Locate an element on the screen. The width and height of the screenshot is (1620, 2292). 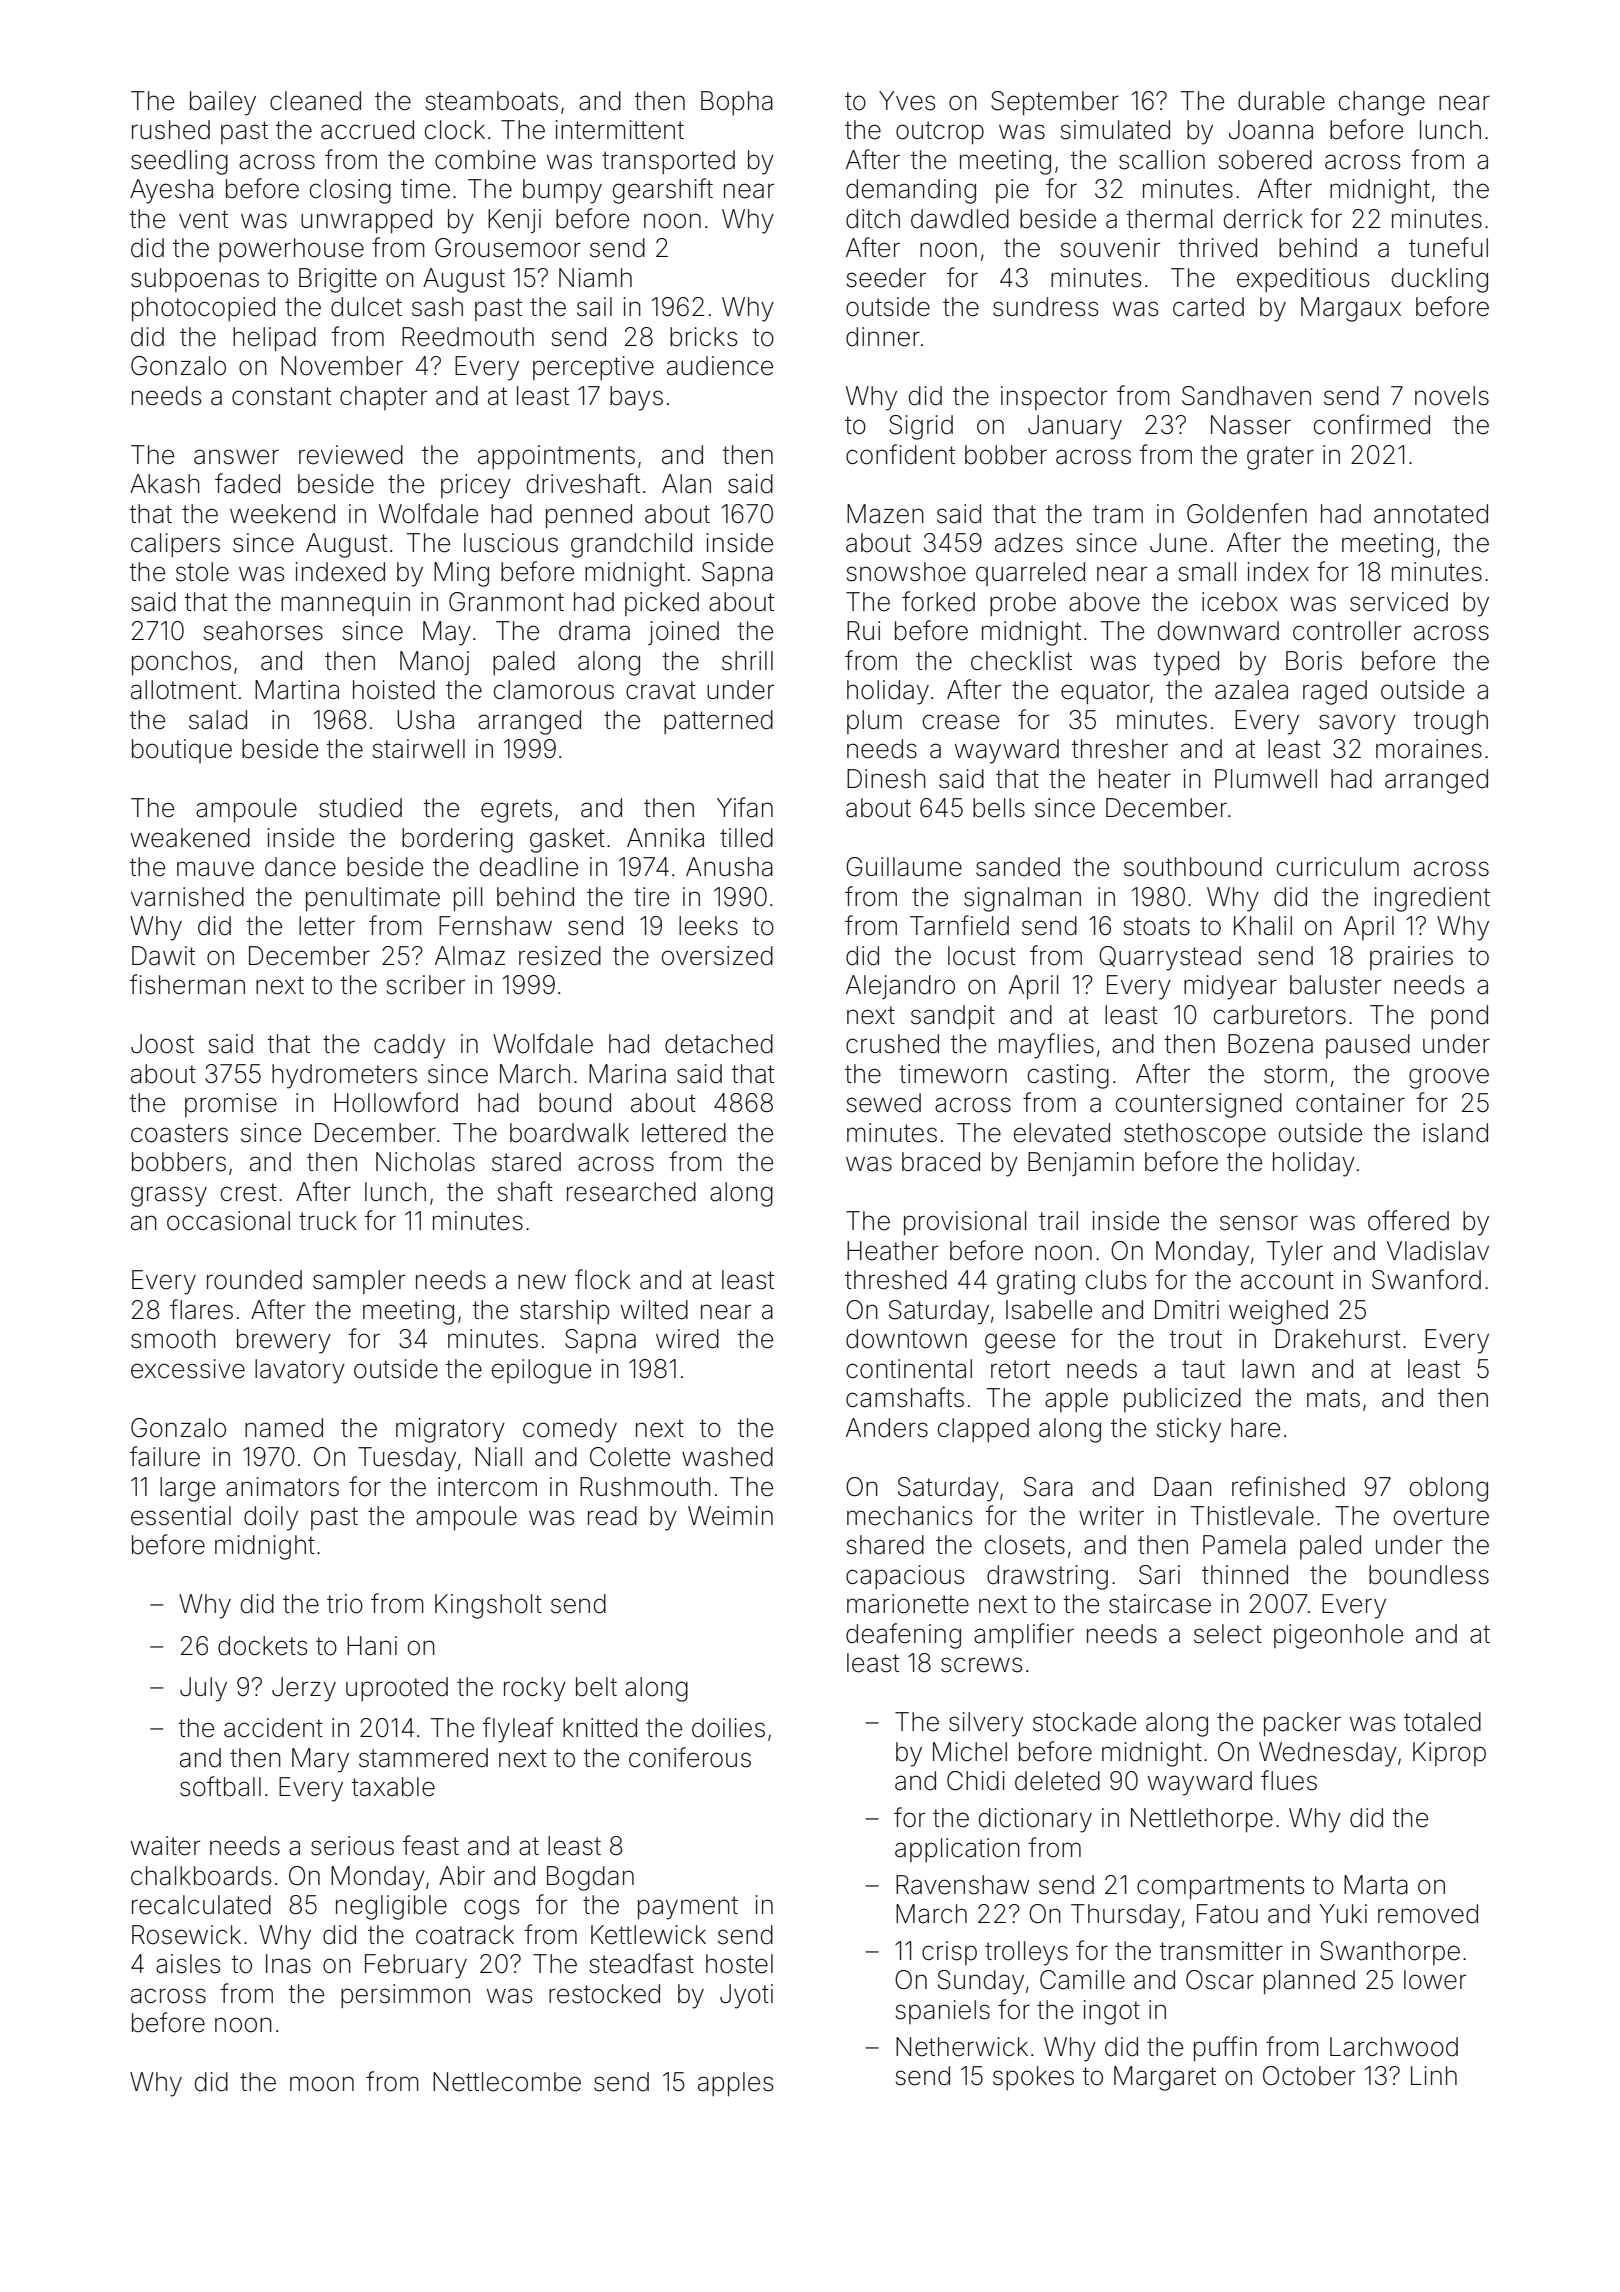
Yves is located at coordinates (907, 101).
